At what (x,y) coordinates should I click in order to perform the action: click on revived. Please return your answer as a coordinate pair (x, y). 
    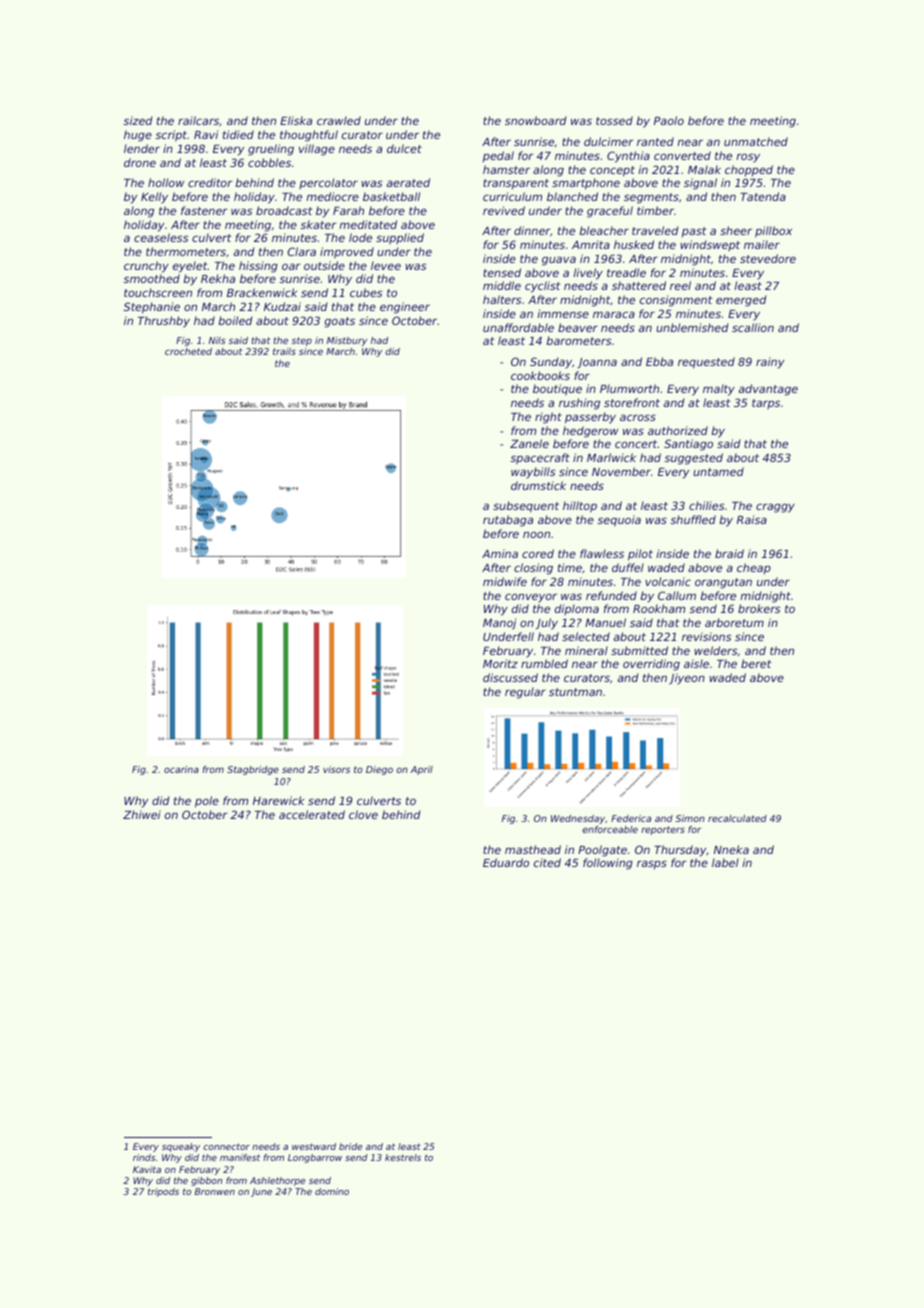
    Looking at the image, I should click on (504, 210).
